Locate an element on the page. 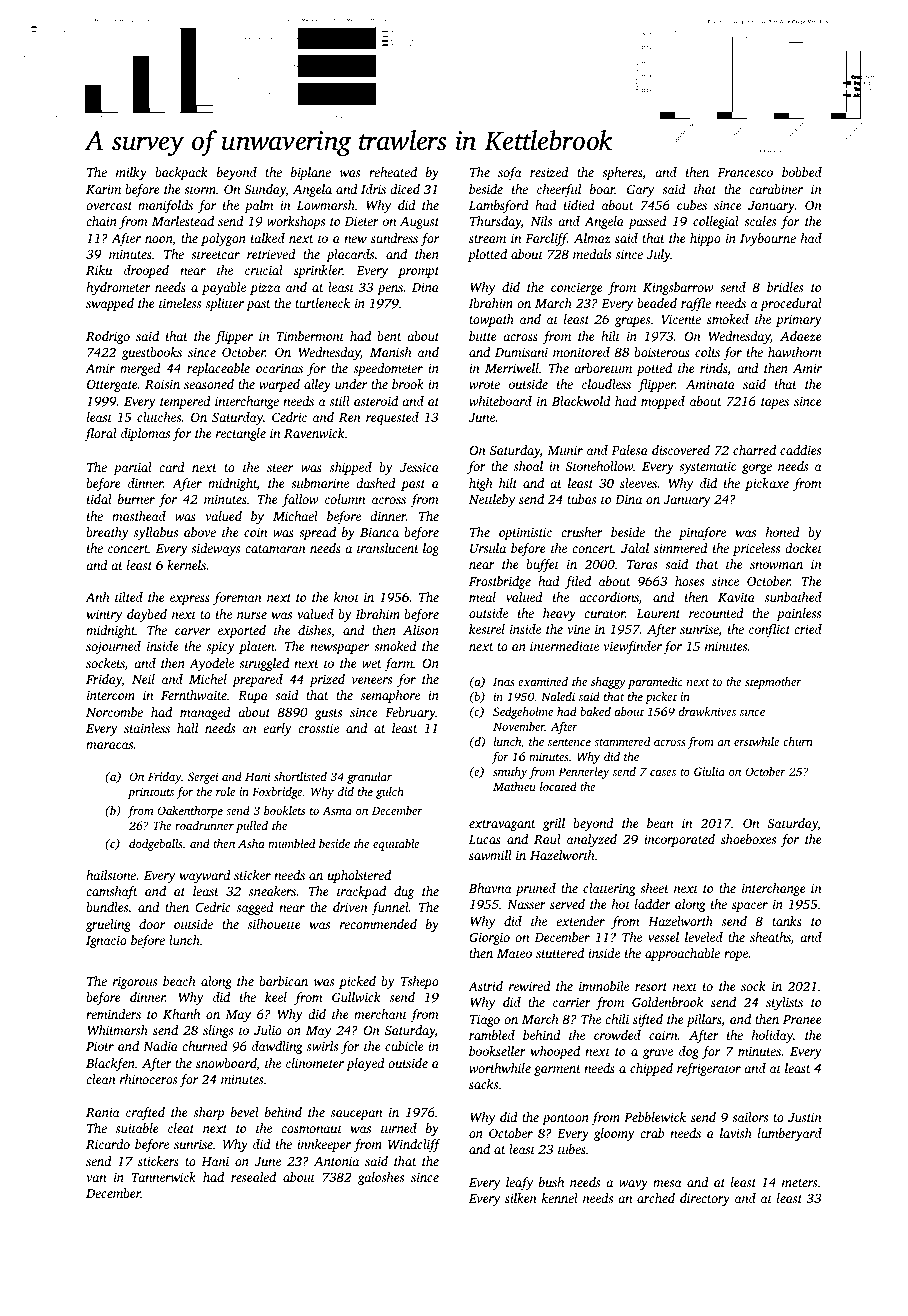 Image resolution: width=908 pixels, height=1316 pixels. farm is located at coordinates (398, 664).
